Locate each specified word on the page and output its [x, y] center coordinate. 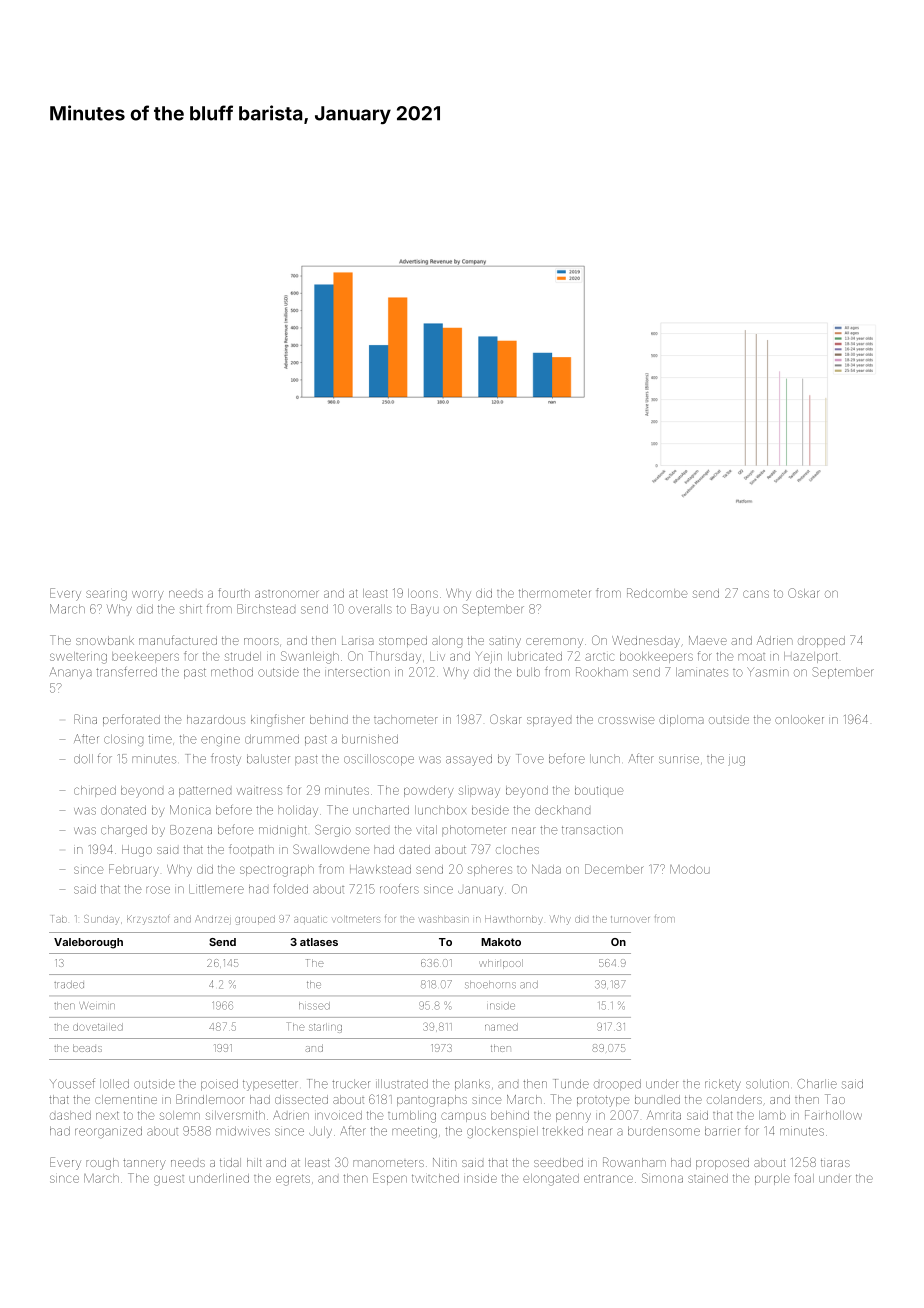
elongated [551, 1180]
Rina [85, 719]
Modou [690, 869]
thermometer [554, 593]
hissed [314, 1006]
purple [772, 1179]
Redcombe [657, 593]
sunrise [679, 760]
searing [106, 595]
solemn [180, 1115]
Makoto [501, 942]
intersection [357, 673]
